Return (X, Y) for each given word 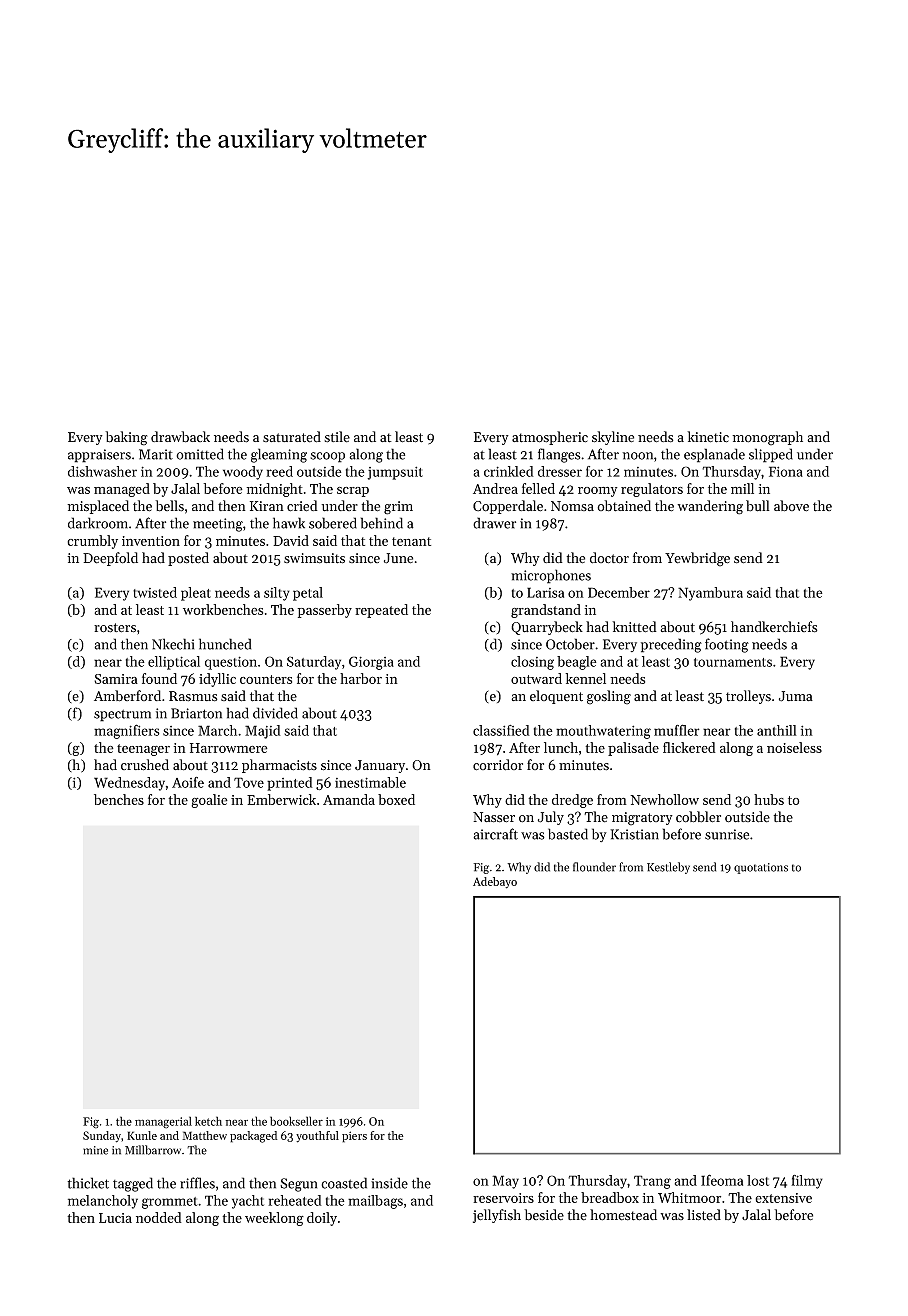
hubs (769, 799)
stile (337, 437)
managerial (163, 1122)
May (505, 1182)
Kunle (142, 1135)
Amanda (349, 799)
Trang (652, 1182)
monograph (767, 438)
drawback (180, 437)
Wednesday (129, 784)
